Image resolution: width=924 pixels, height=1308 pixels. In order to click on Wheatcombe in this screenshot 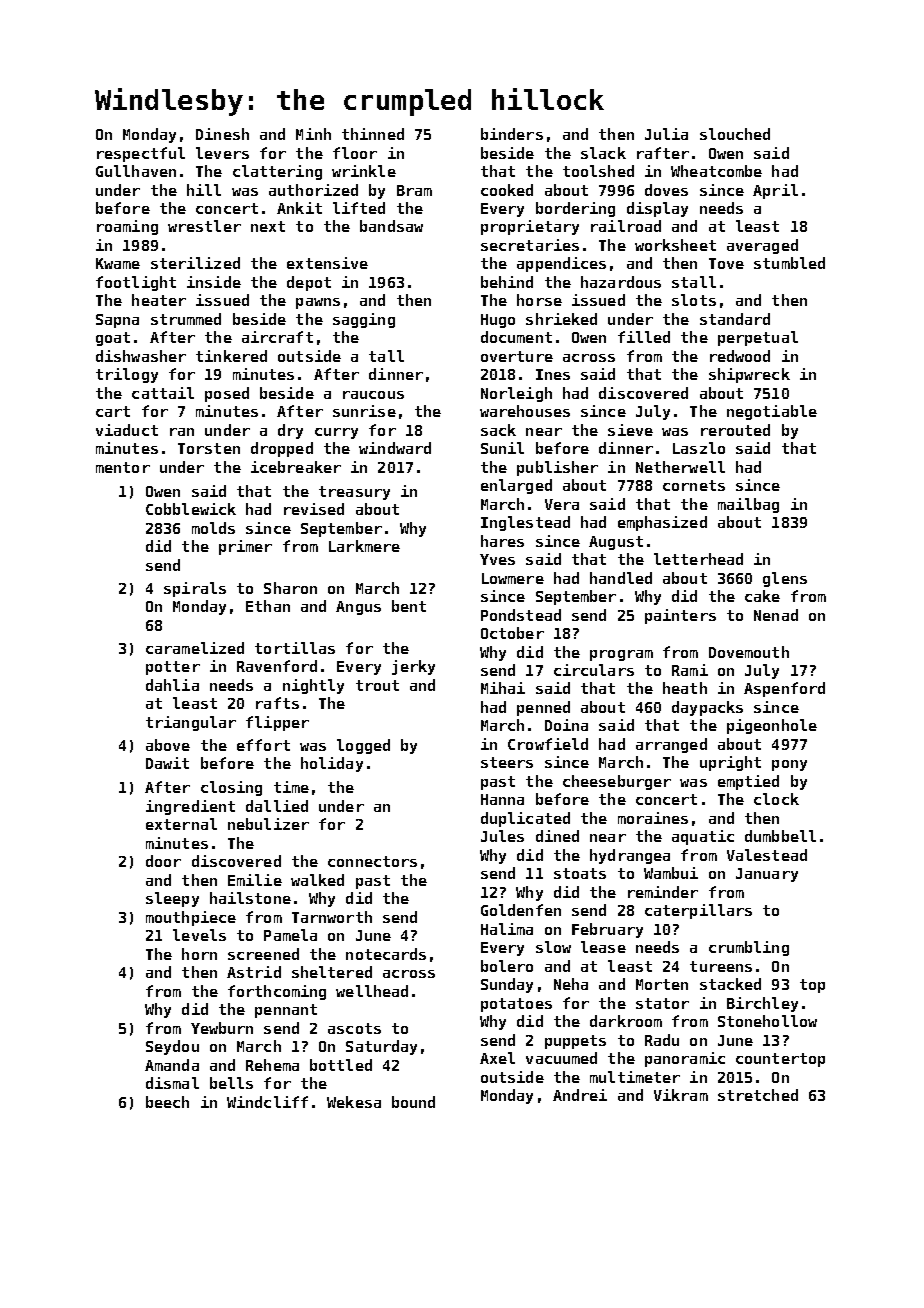, I will do `click(716, 171)`.
